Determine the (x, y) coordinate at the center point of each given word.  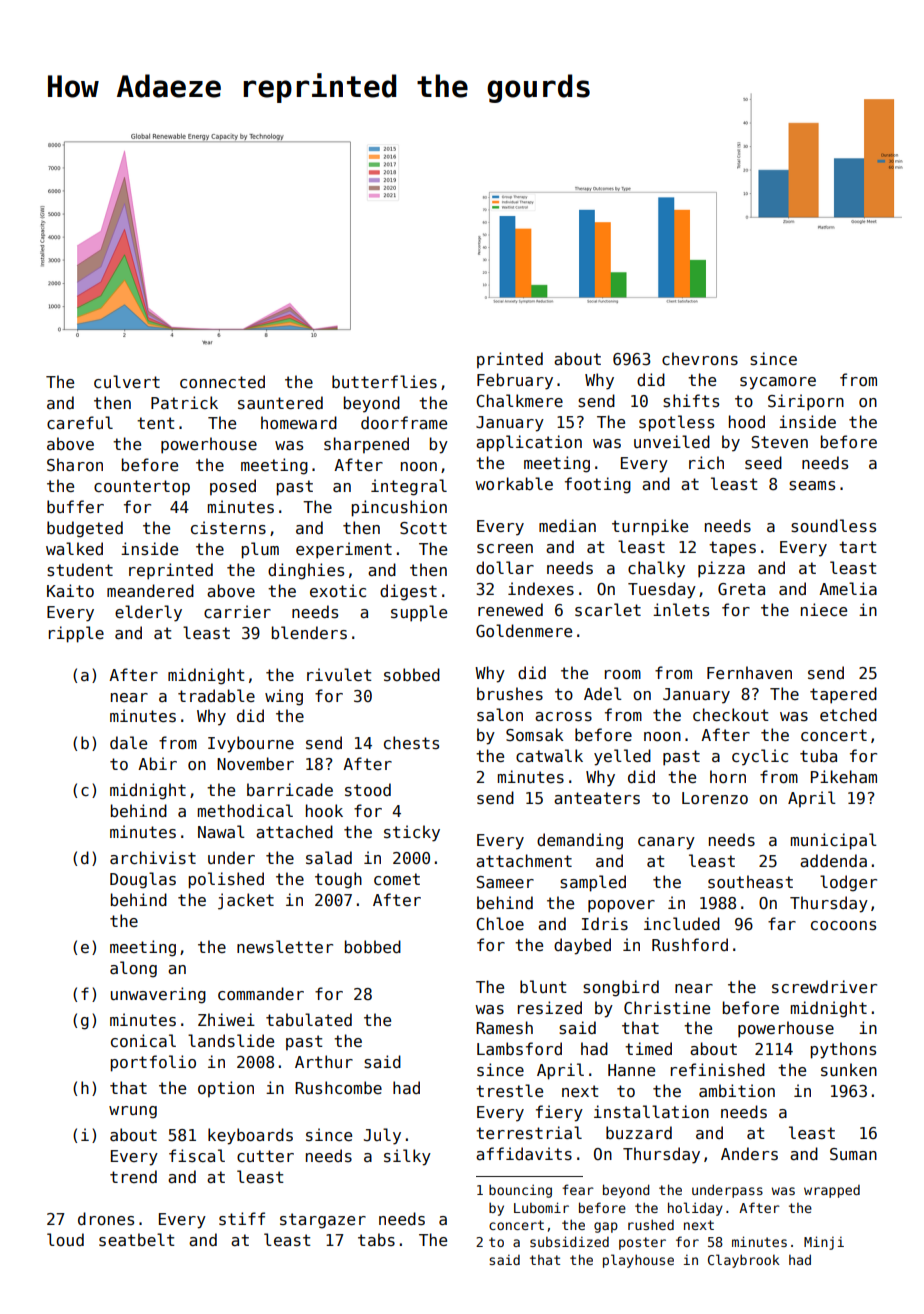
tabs (376, 1239)
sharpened (366, 445)
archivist (153, 857)
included (682, 923)
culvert (127, 381)
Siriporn (806, 402)
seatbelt (137, 1240)
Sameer (505, 882)
